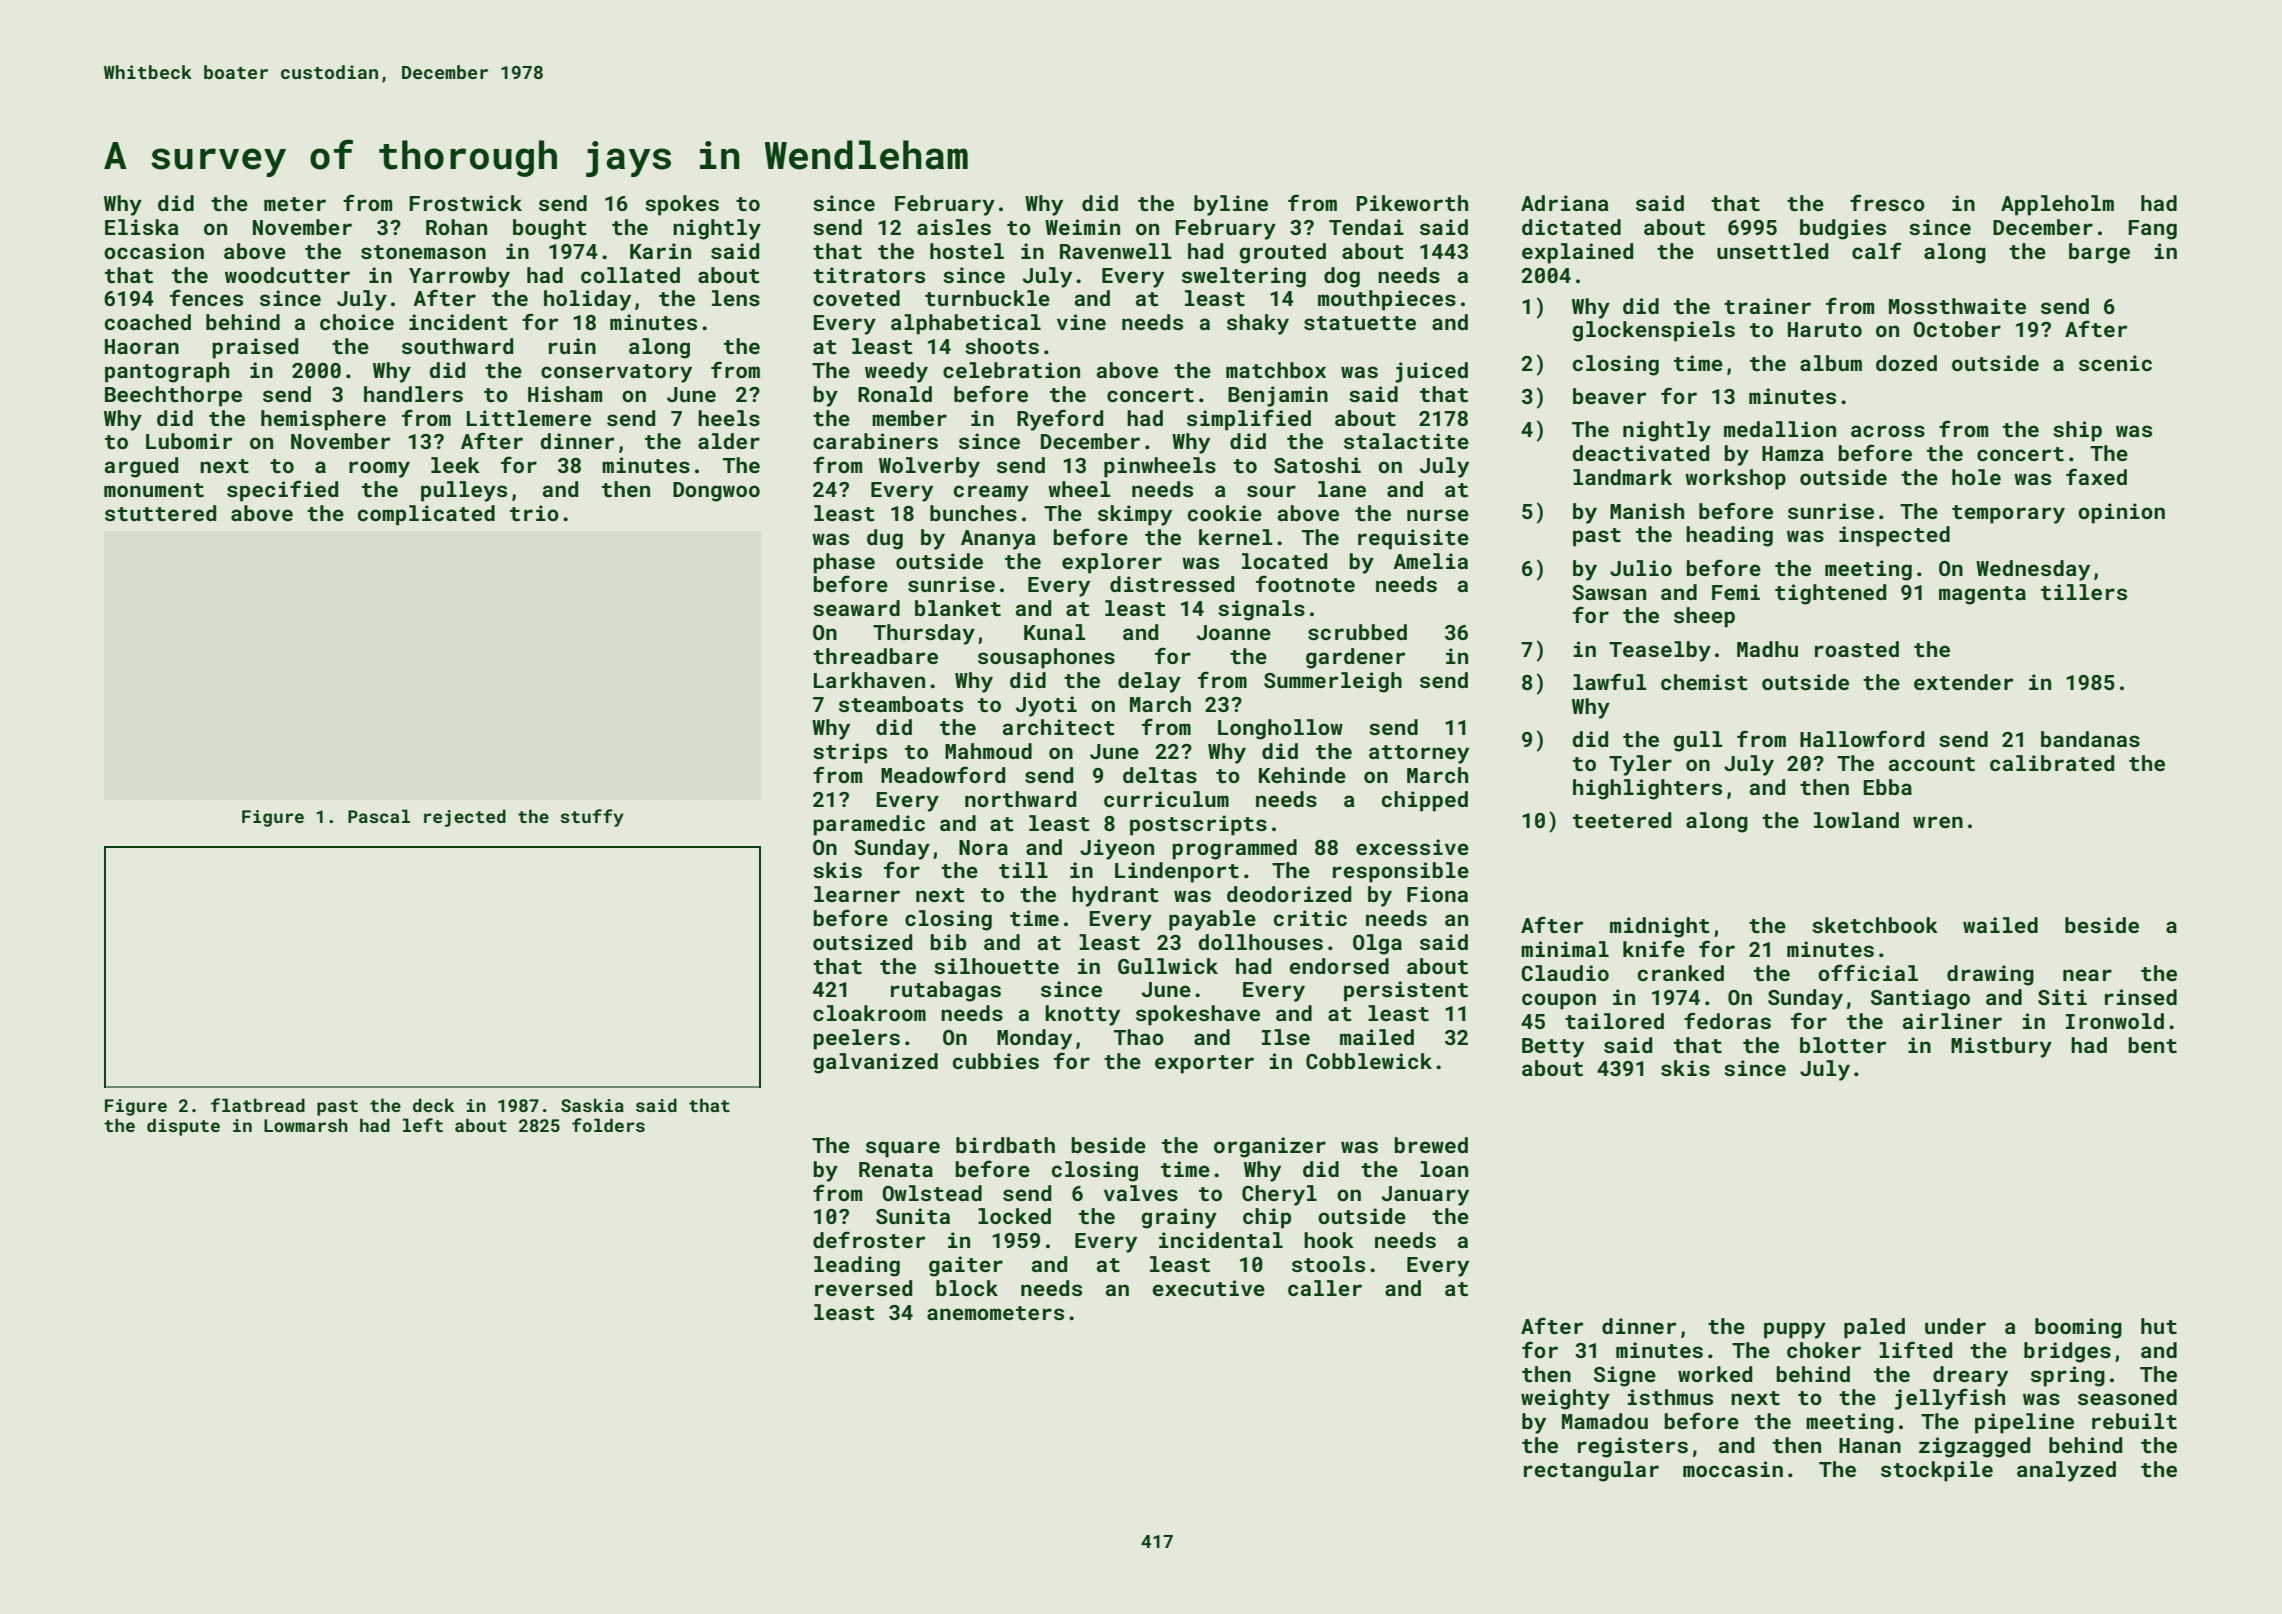 Image resolution: width=2282 pixels, height=1614 pixels. I want to click on Eliska, so click(142, 227).
